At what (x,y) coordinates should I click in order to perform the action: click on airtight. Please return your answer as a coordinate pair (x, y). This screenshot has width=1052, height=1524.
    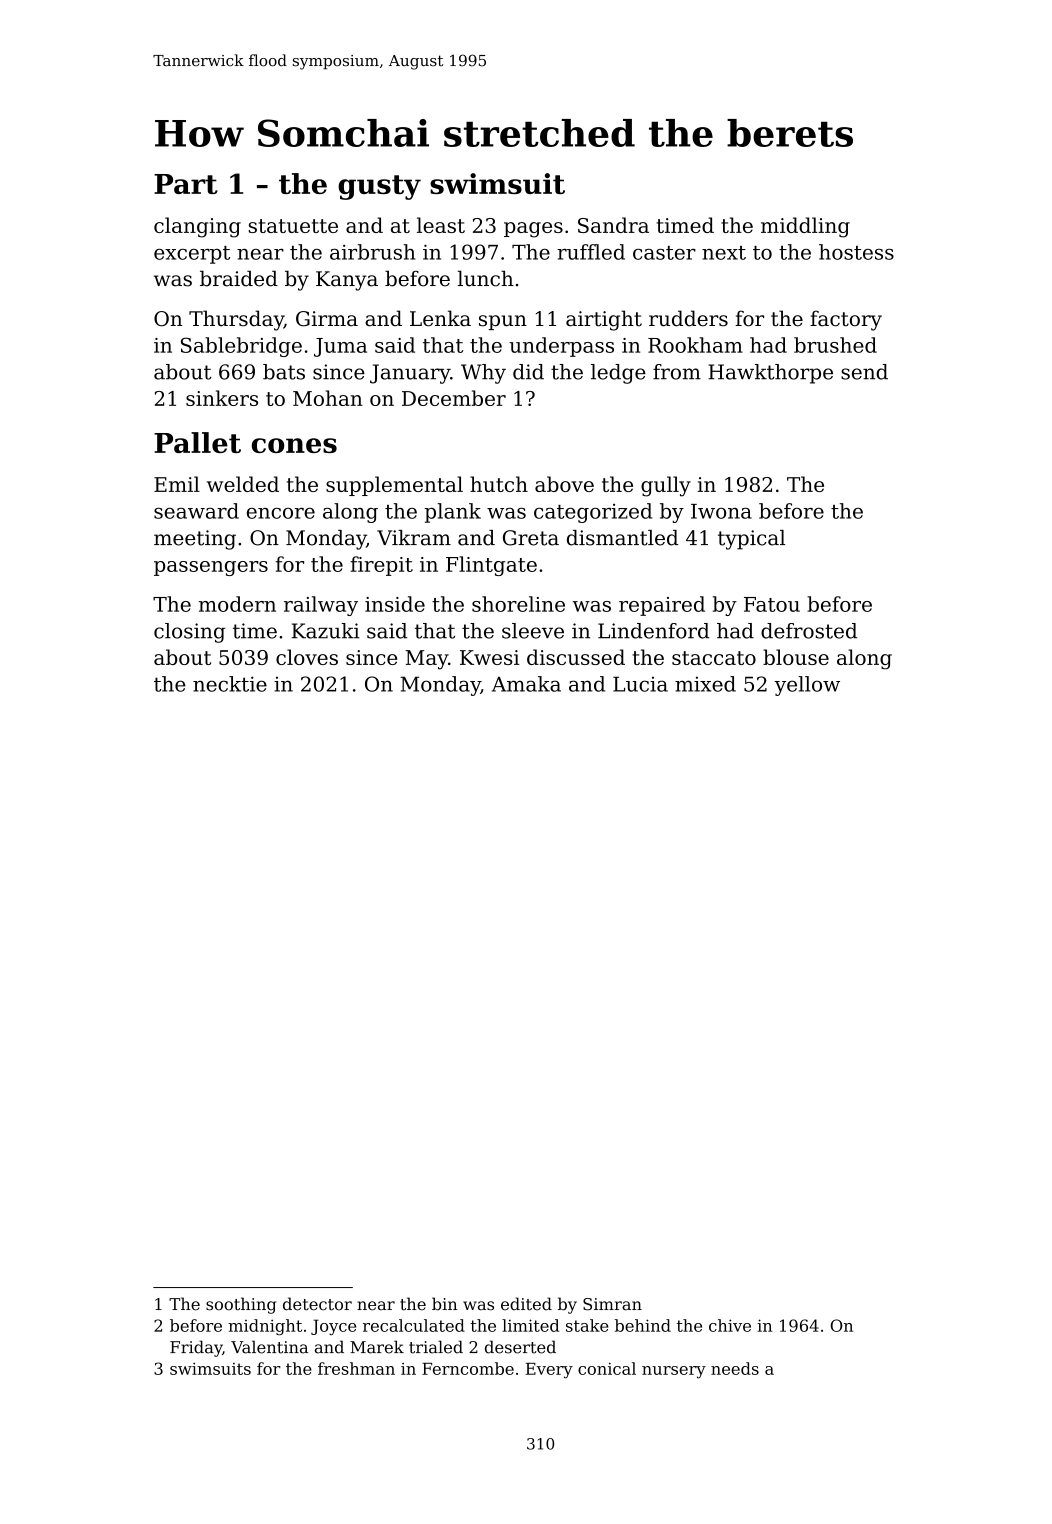
    Looking at the image, I should click on (604, 320).
